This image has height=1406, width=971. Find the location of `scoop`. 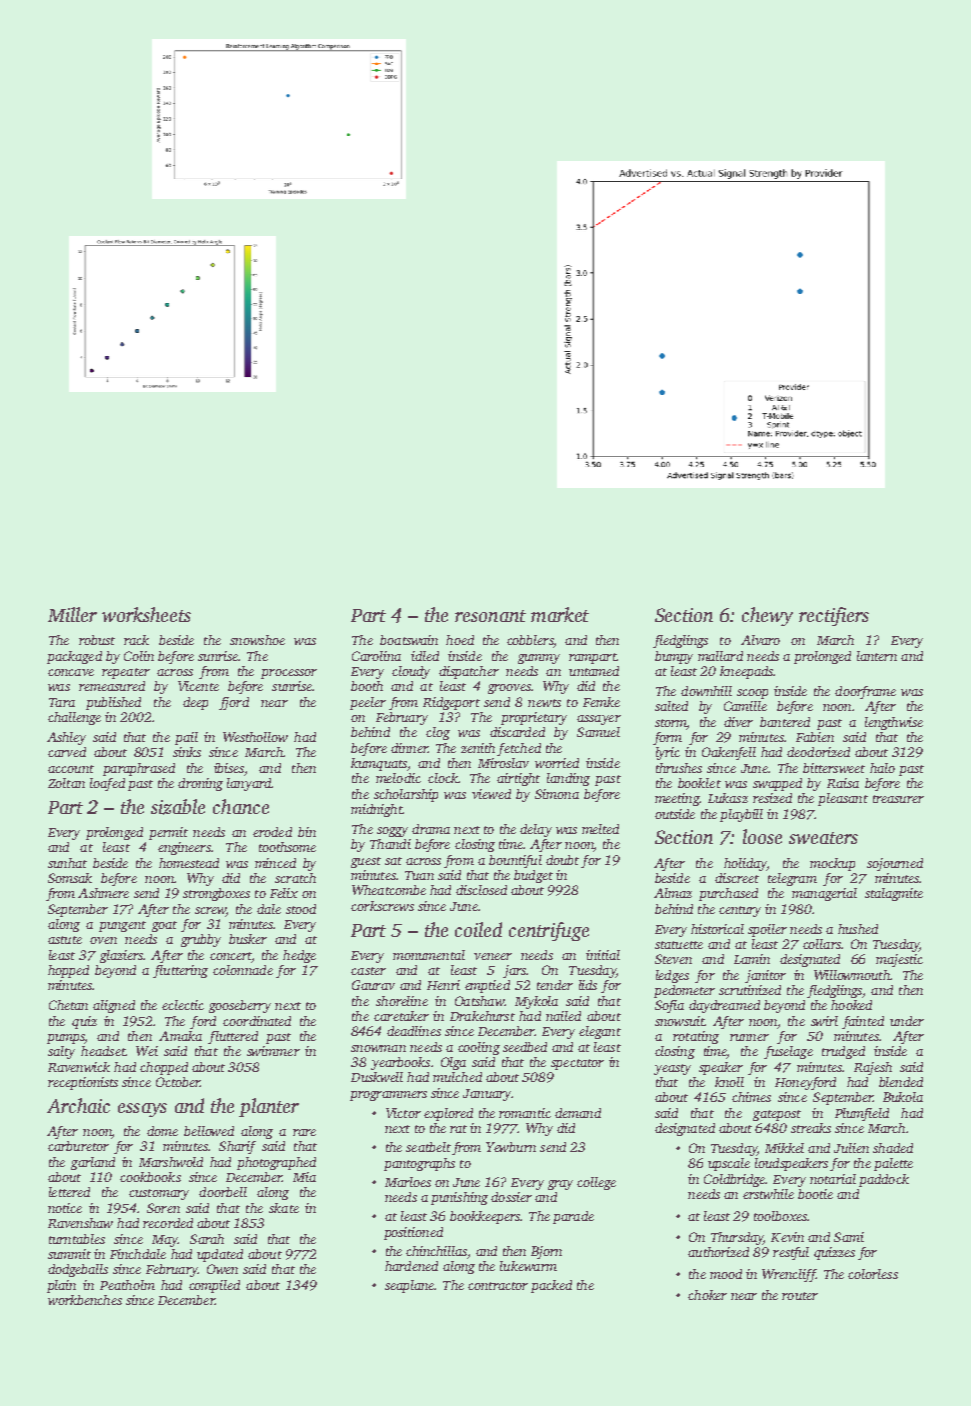

scoop is located at coordinates (752, 694).
